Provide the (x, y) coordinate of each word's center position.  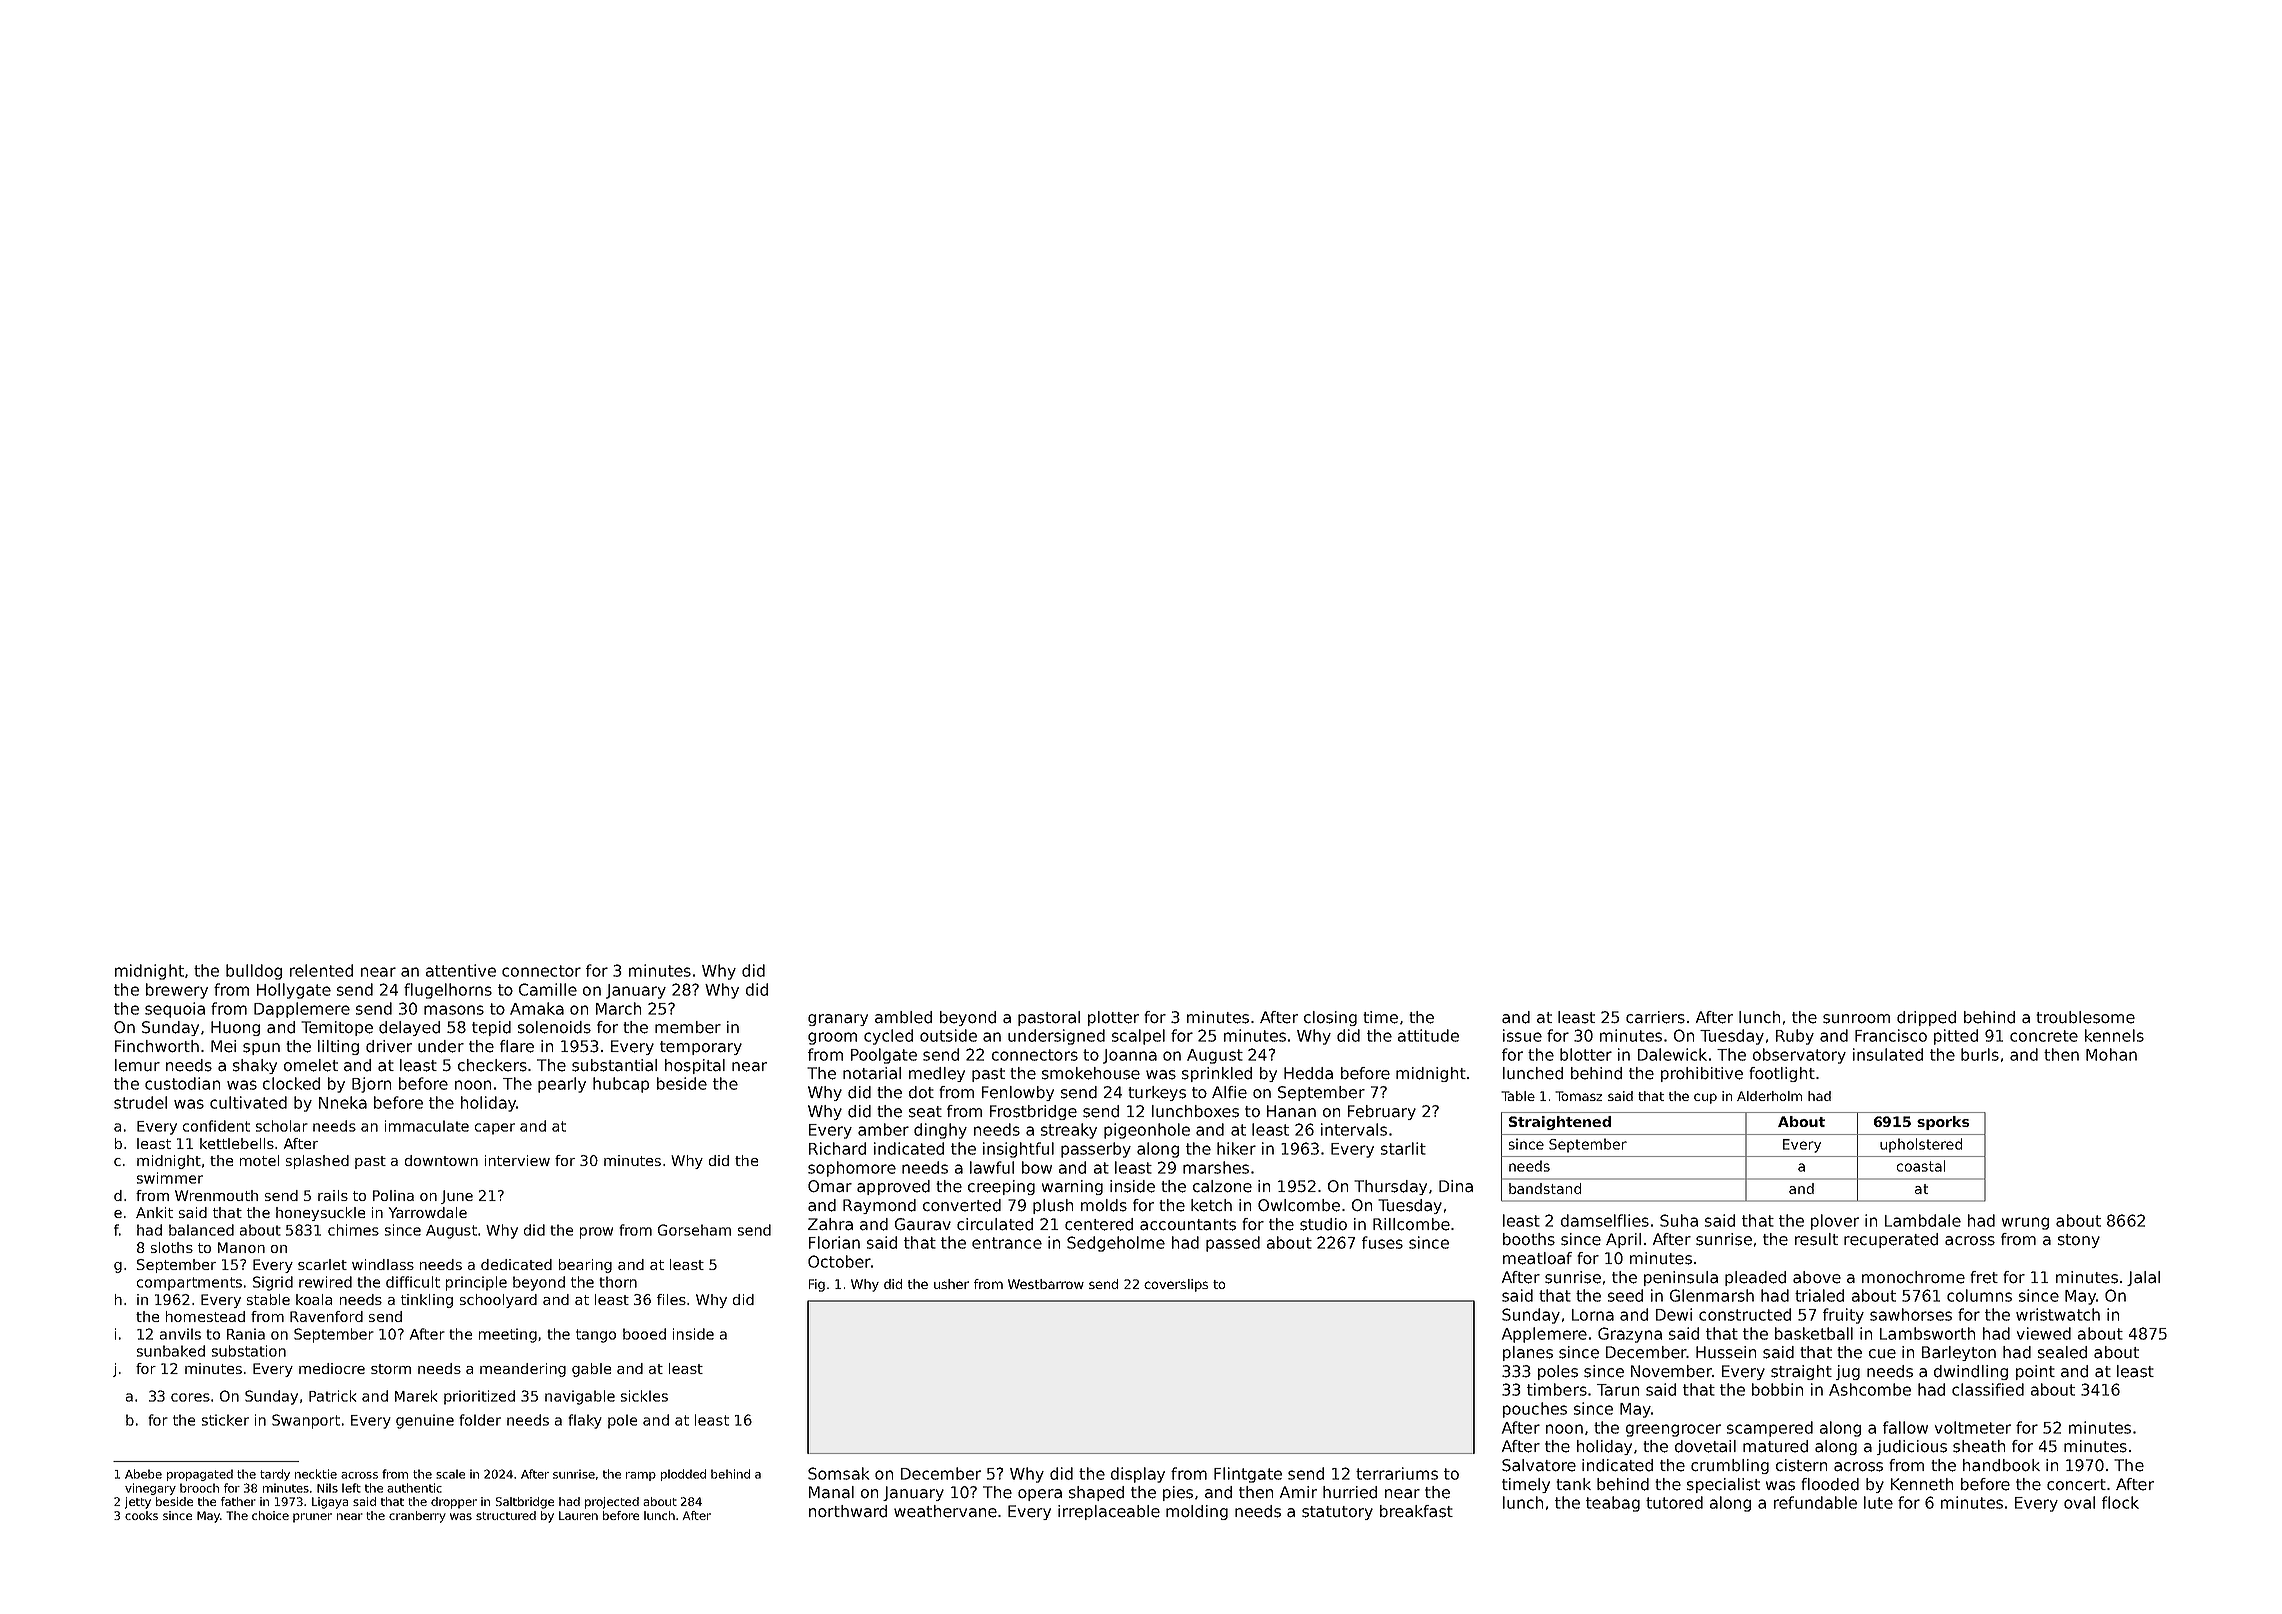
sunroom (1856, 1019)
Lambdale (1923, 1220)
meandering (523, 1370)
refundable (1815, 1502)
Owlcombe (1299, 1205)
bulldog (254, 972)
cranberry (417, 1517)
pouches (1535, 1410)
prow (596, 1233)
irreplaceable (1109, 1512)
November (1671, 1371)
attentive (461, 970)
